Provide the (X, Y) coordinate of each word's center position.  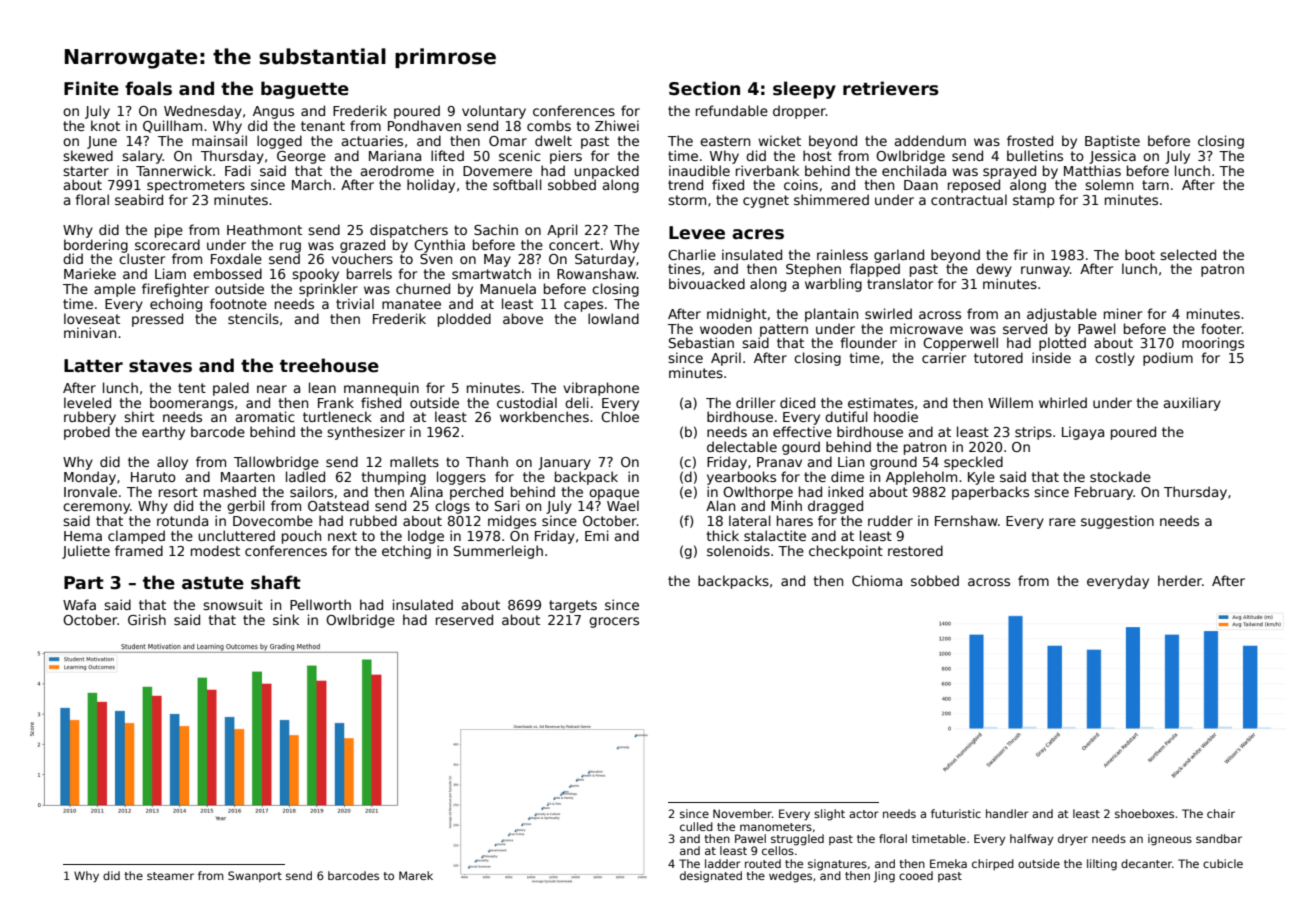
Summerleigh (498, 552)
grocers (614, 622)
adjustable (1062, 315)
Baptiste (1112, 142)
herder (1180, 580)
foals (148, 88)
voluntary (494, 112)
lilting (1102, 865)
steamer (170, 876)
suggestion (1117, 522)
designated (711, 877)
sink (286, 619)
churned (423, 288)
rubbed (373, 520)
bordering (96, 246)
